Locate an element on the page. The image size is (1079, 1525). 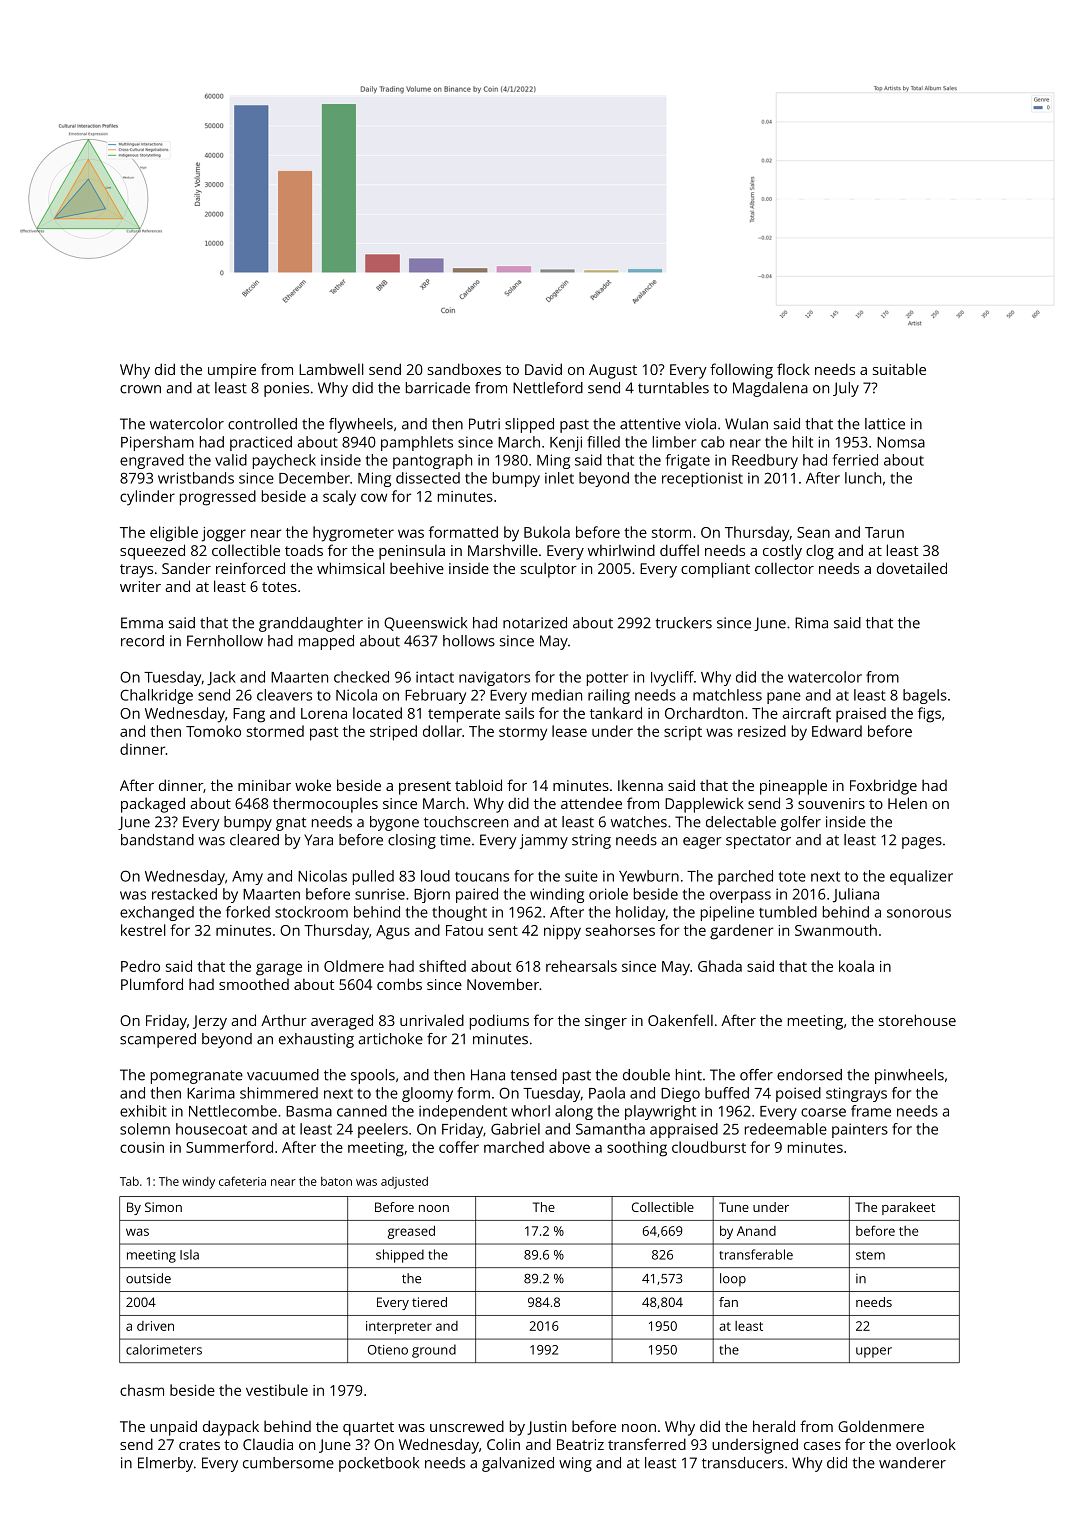
calorimeters is located at coordinates (164, 1349).
